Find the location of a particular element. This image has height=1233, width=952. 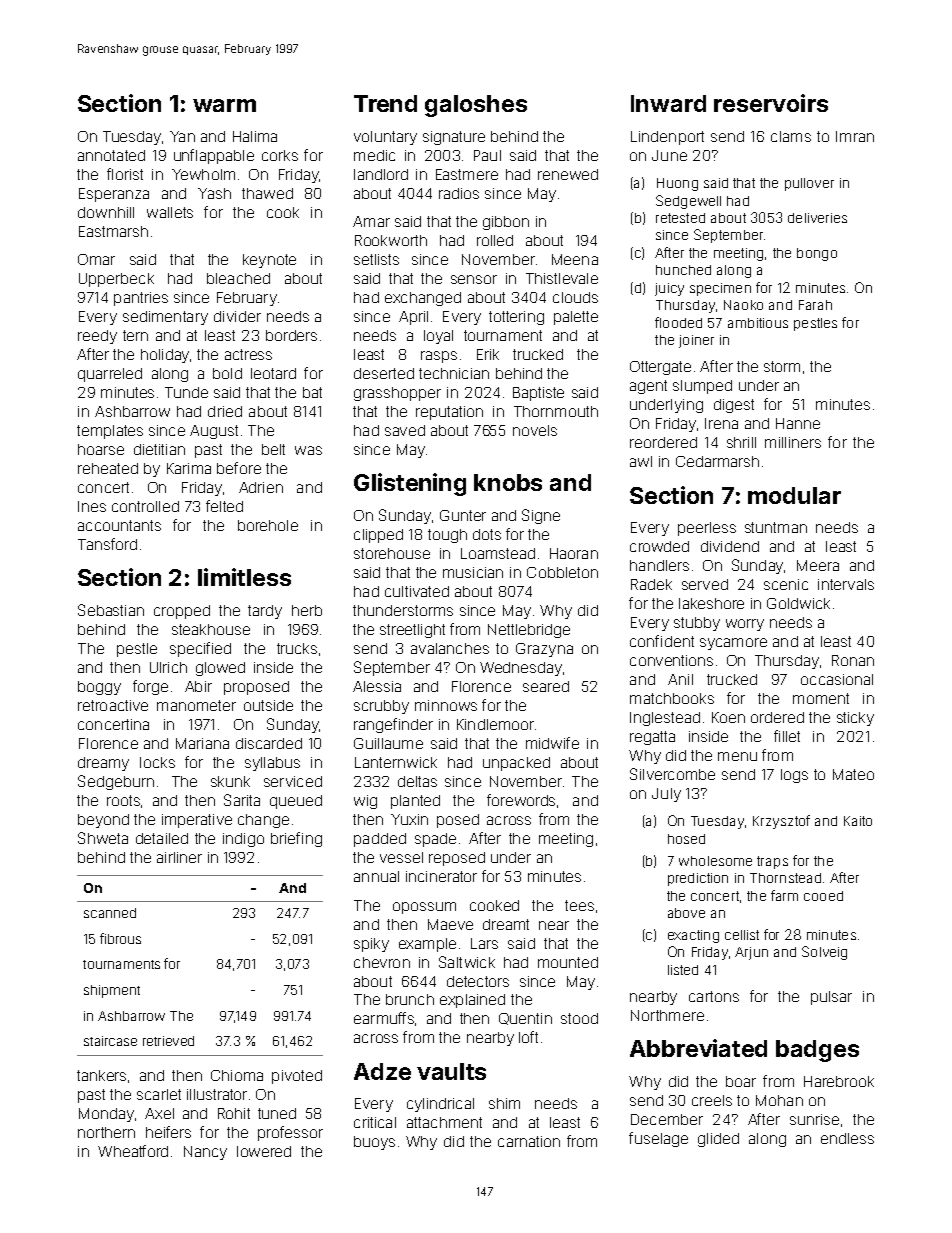

northern is located at coordinates (106, 1132).
